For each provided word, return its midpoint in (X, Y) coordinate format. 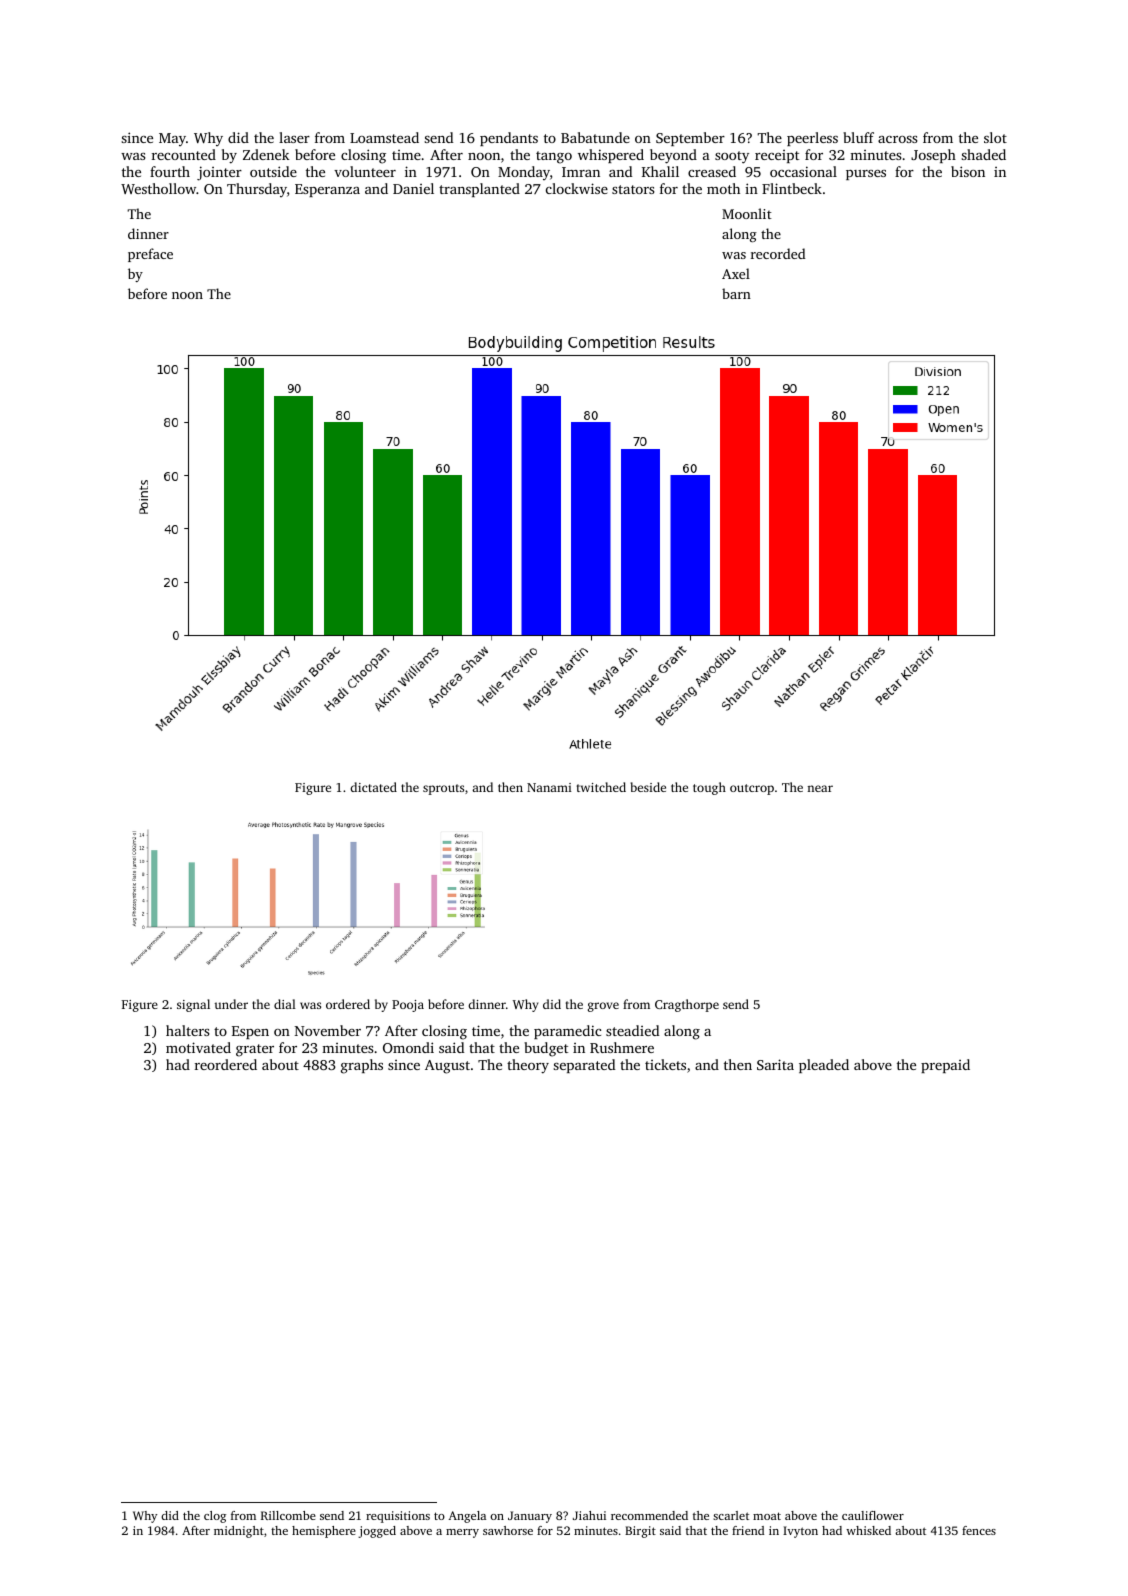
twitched (601, 787)
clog (215, 1517)
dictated (373, 787)
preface (150, 255)
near (820, 788)
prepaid (945, 1066)
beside (648, 787)
